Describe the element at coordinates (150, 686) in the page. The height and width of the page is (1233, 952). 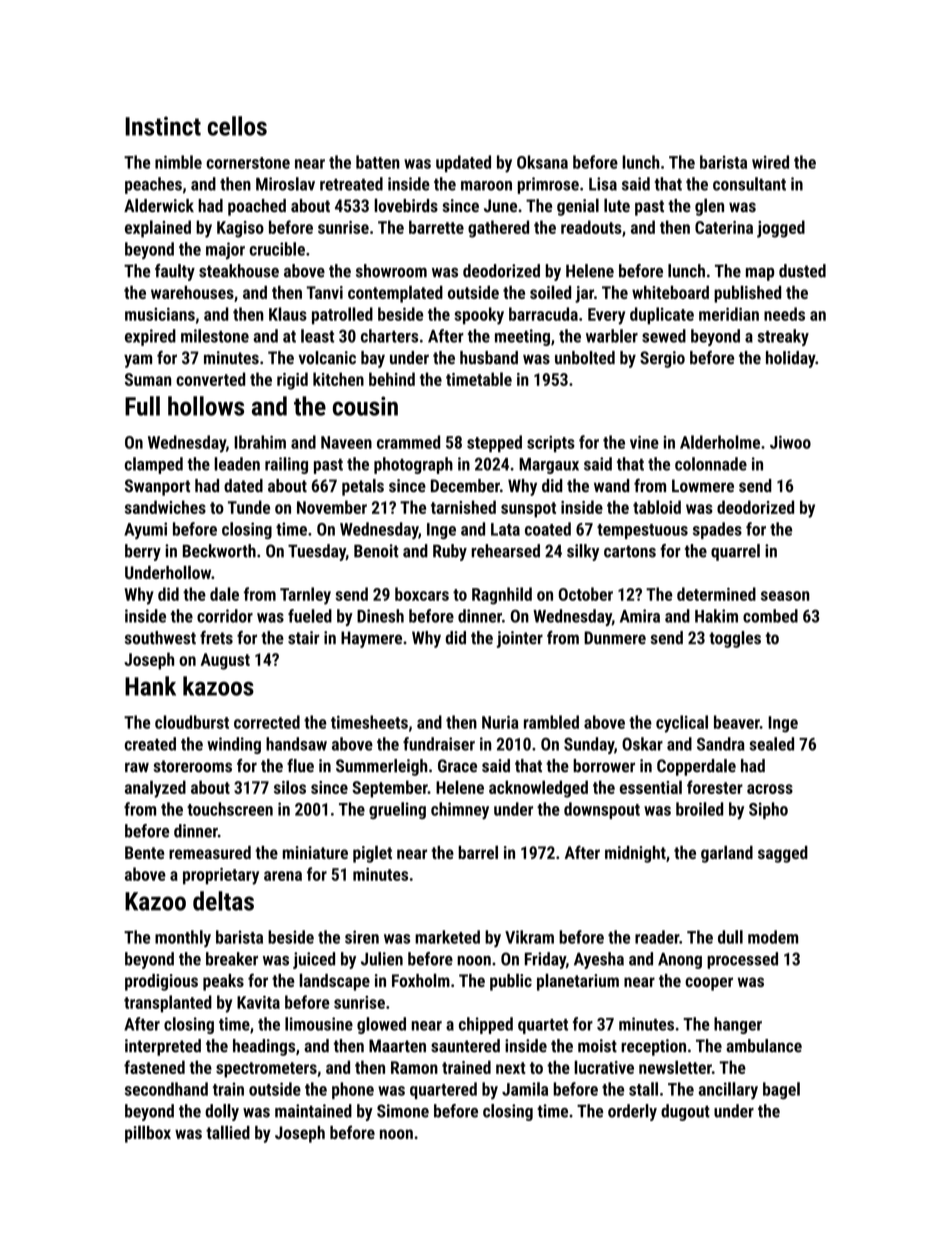
I see `Hank` at that location.
